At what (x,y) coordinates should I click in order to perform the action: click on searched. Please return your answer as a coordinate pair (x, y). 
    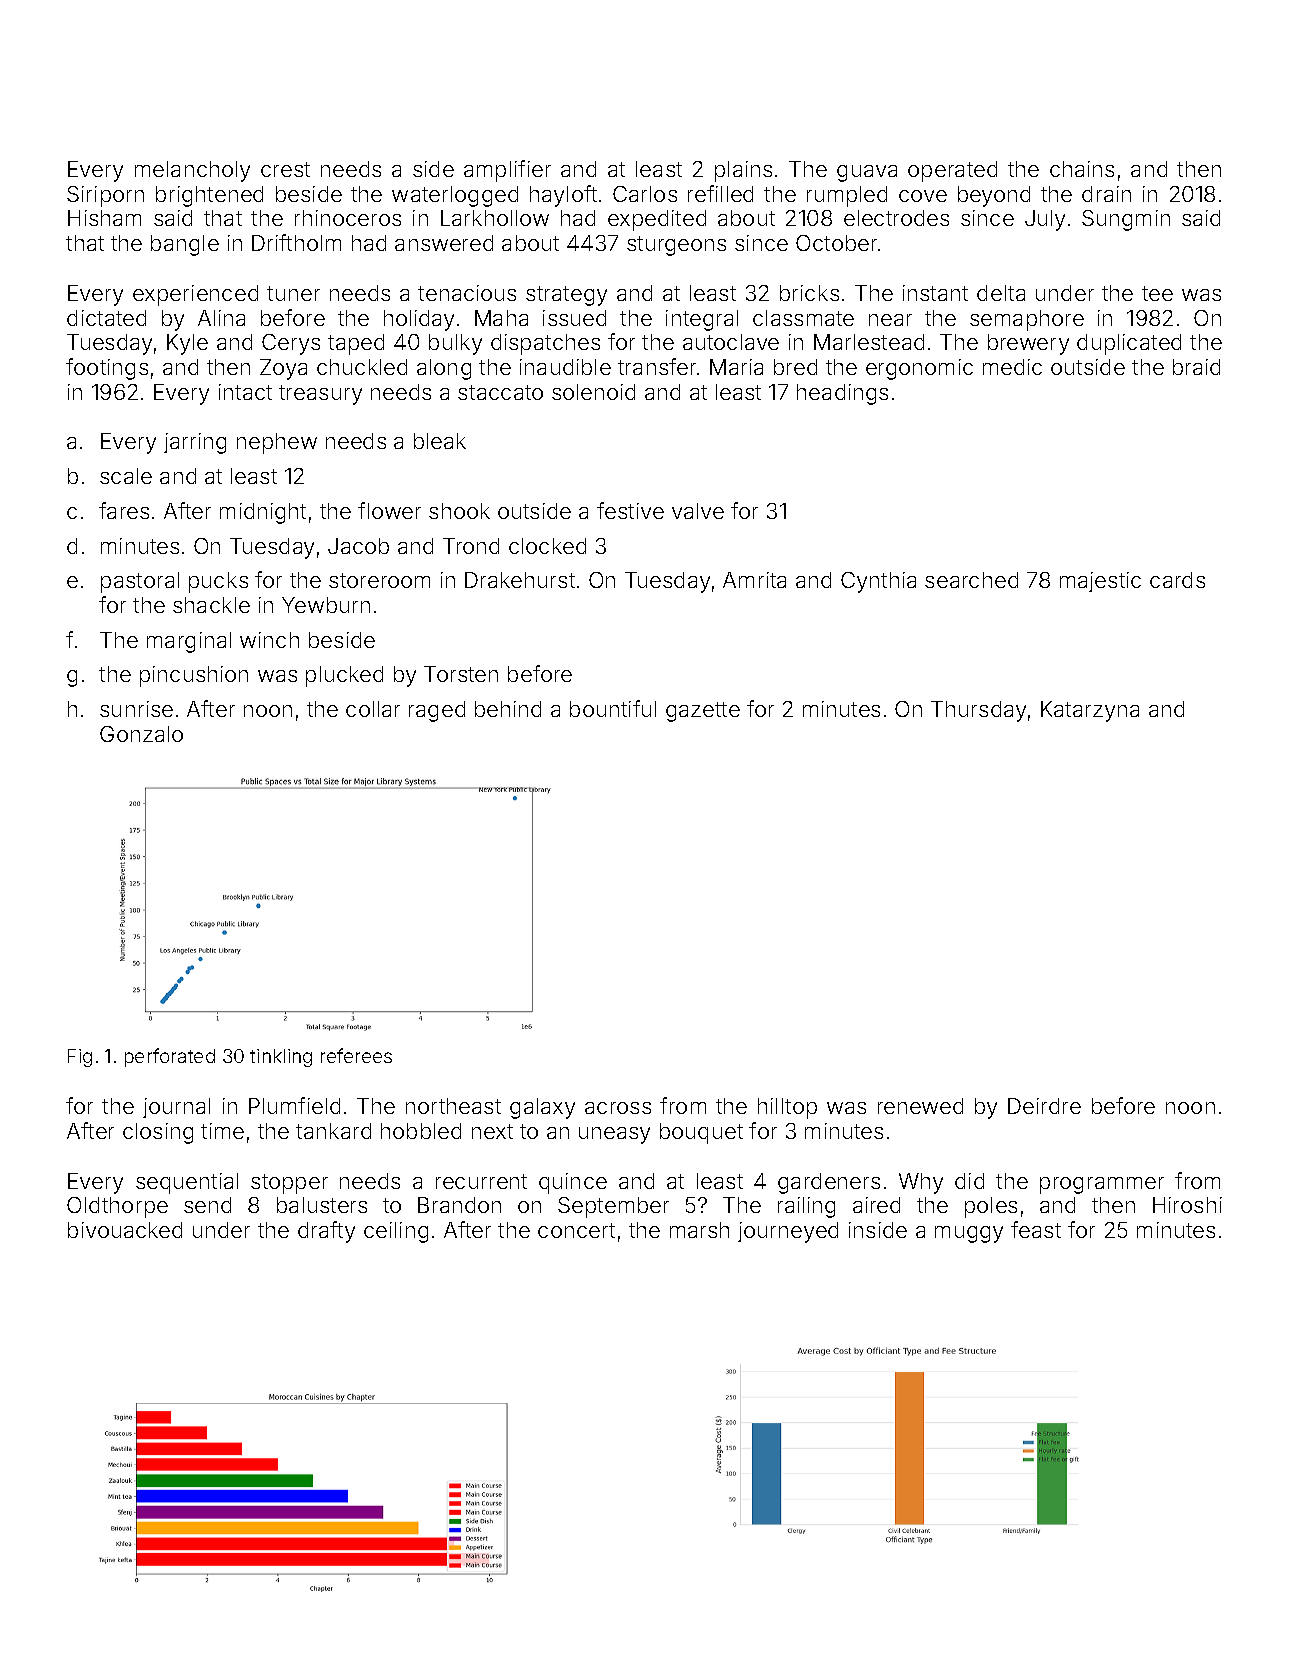
    Looking at the image, I should click on (971, 580).
